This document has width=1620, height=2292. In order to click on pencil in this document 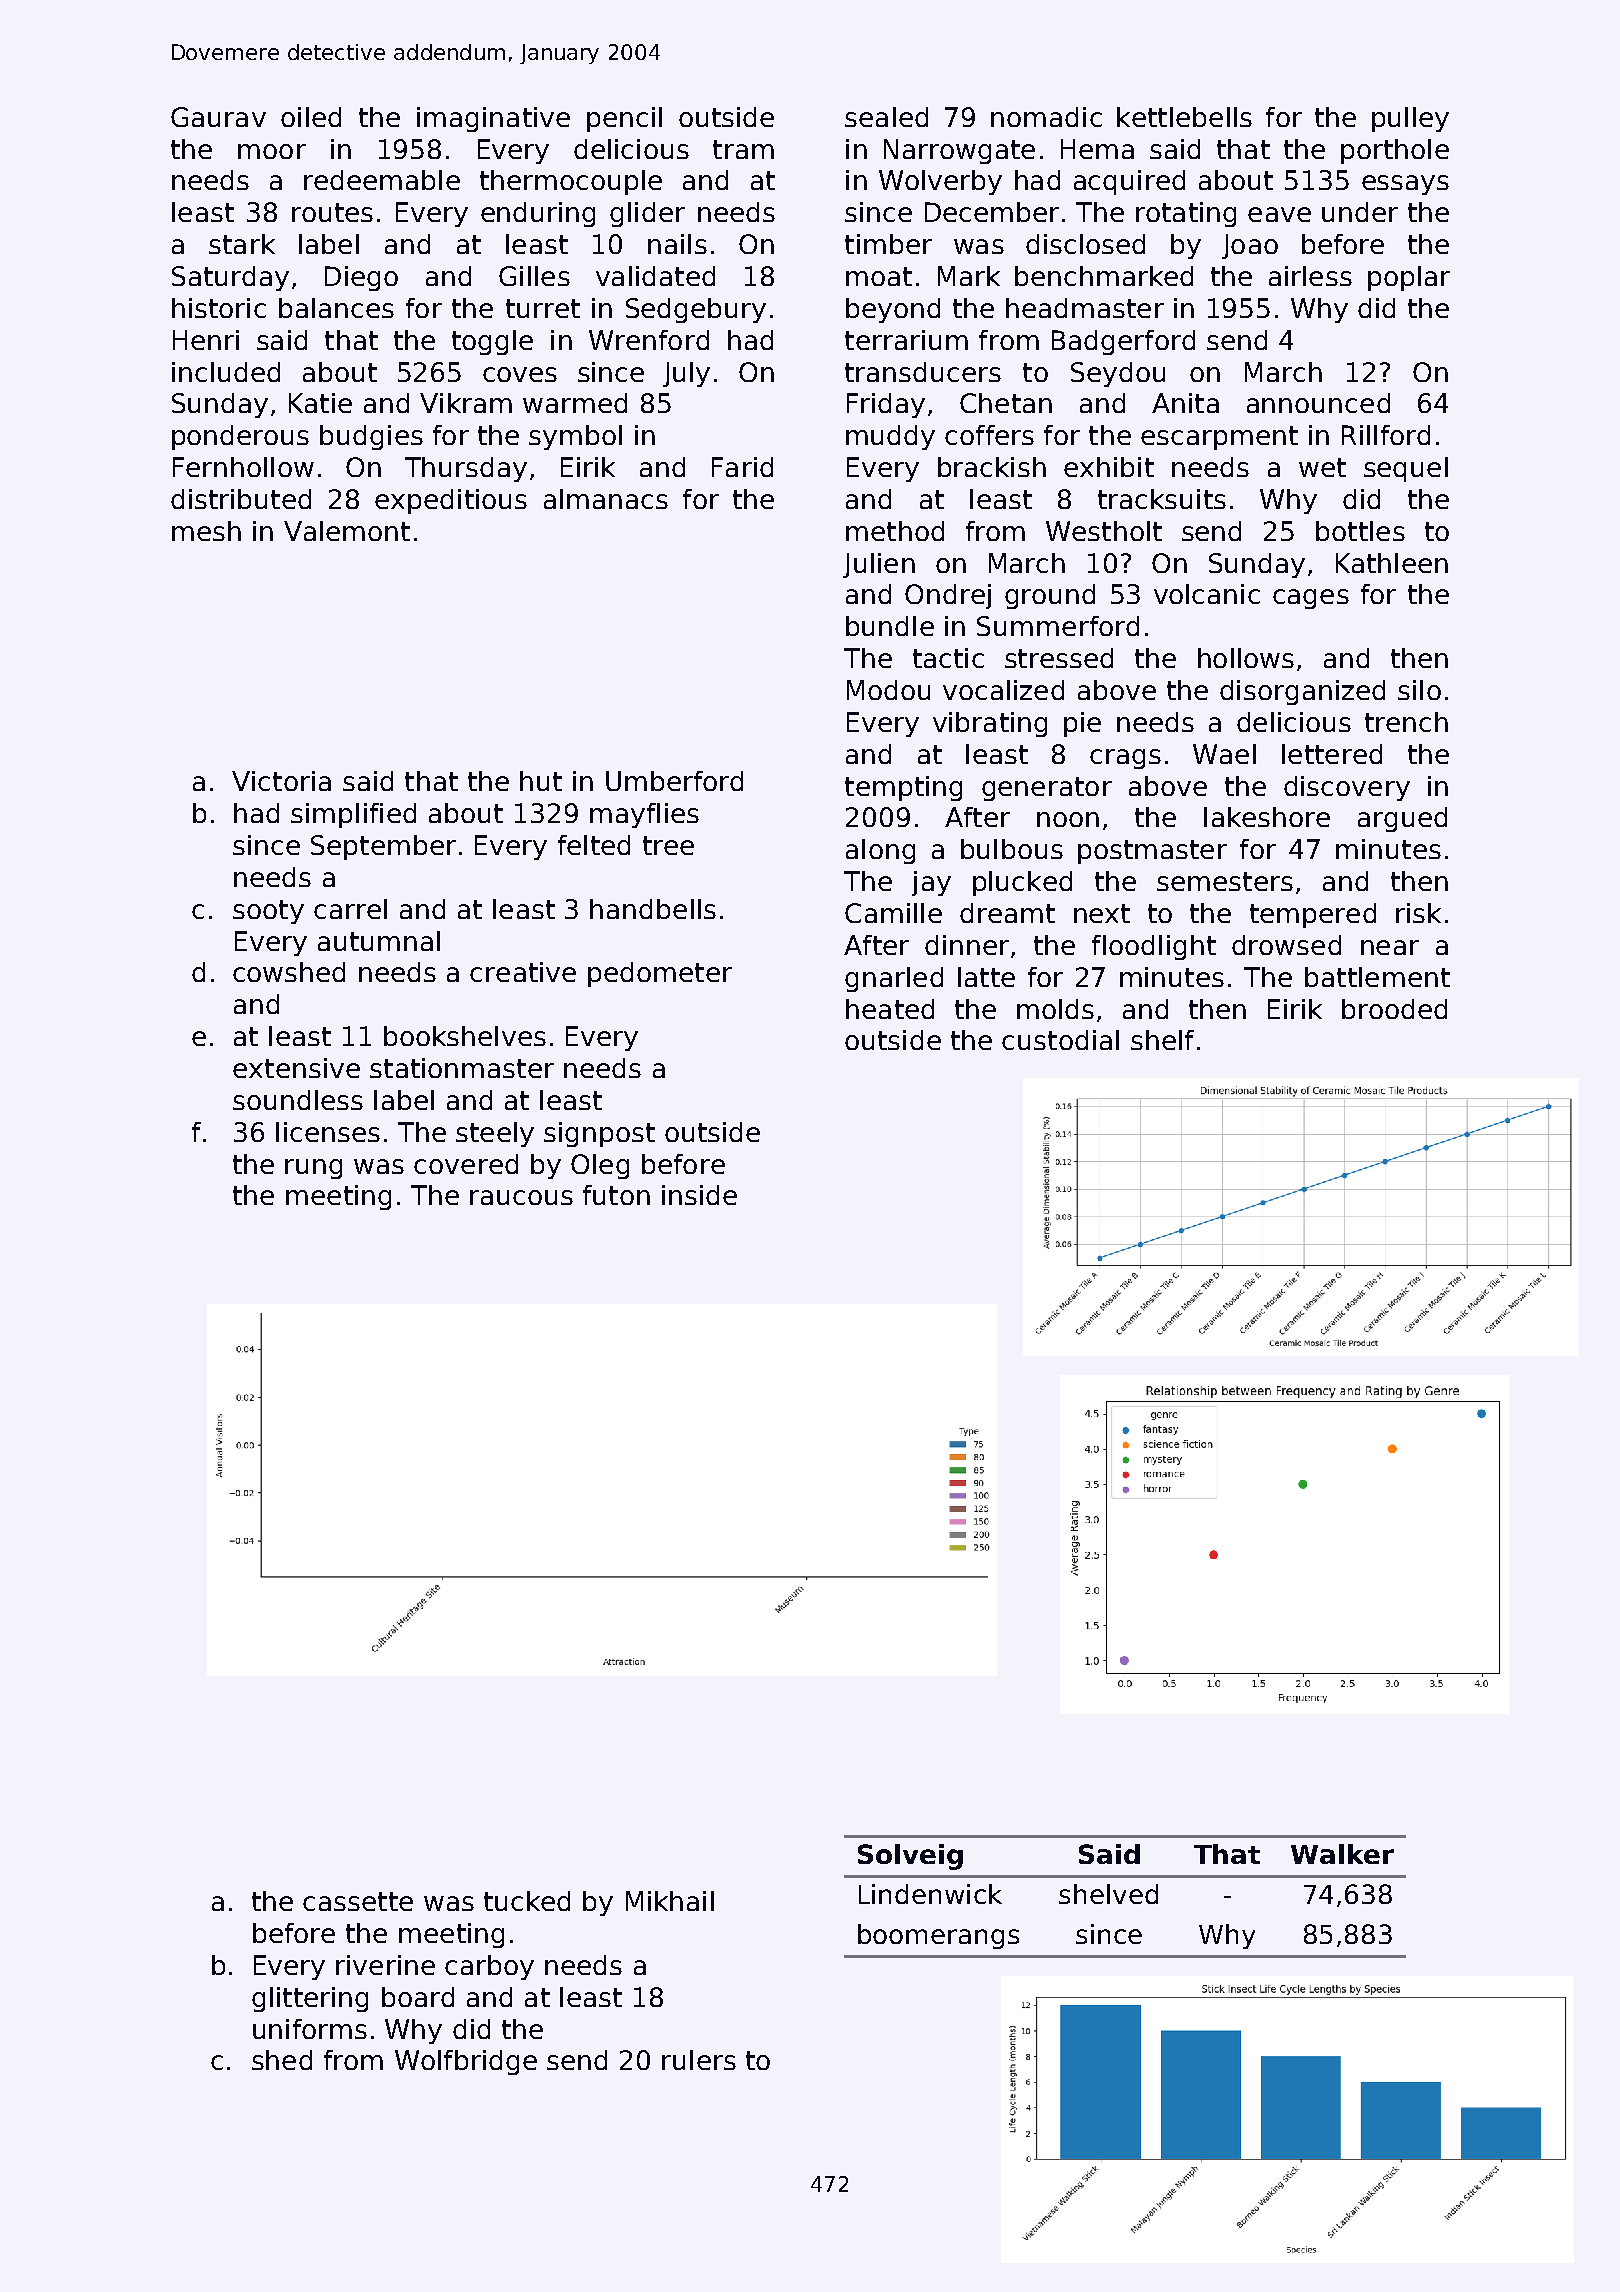, I will do `click(624, 119)`.
